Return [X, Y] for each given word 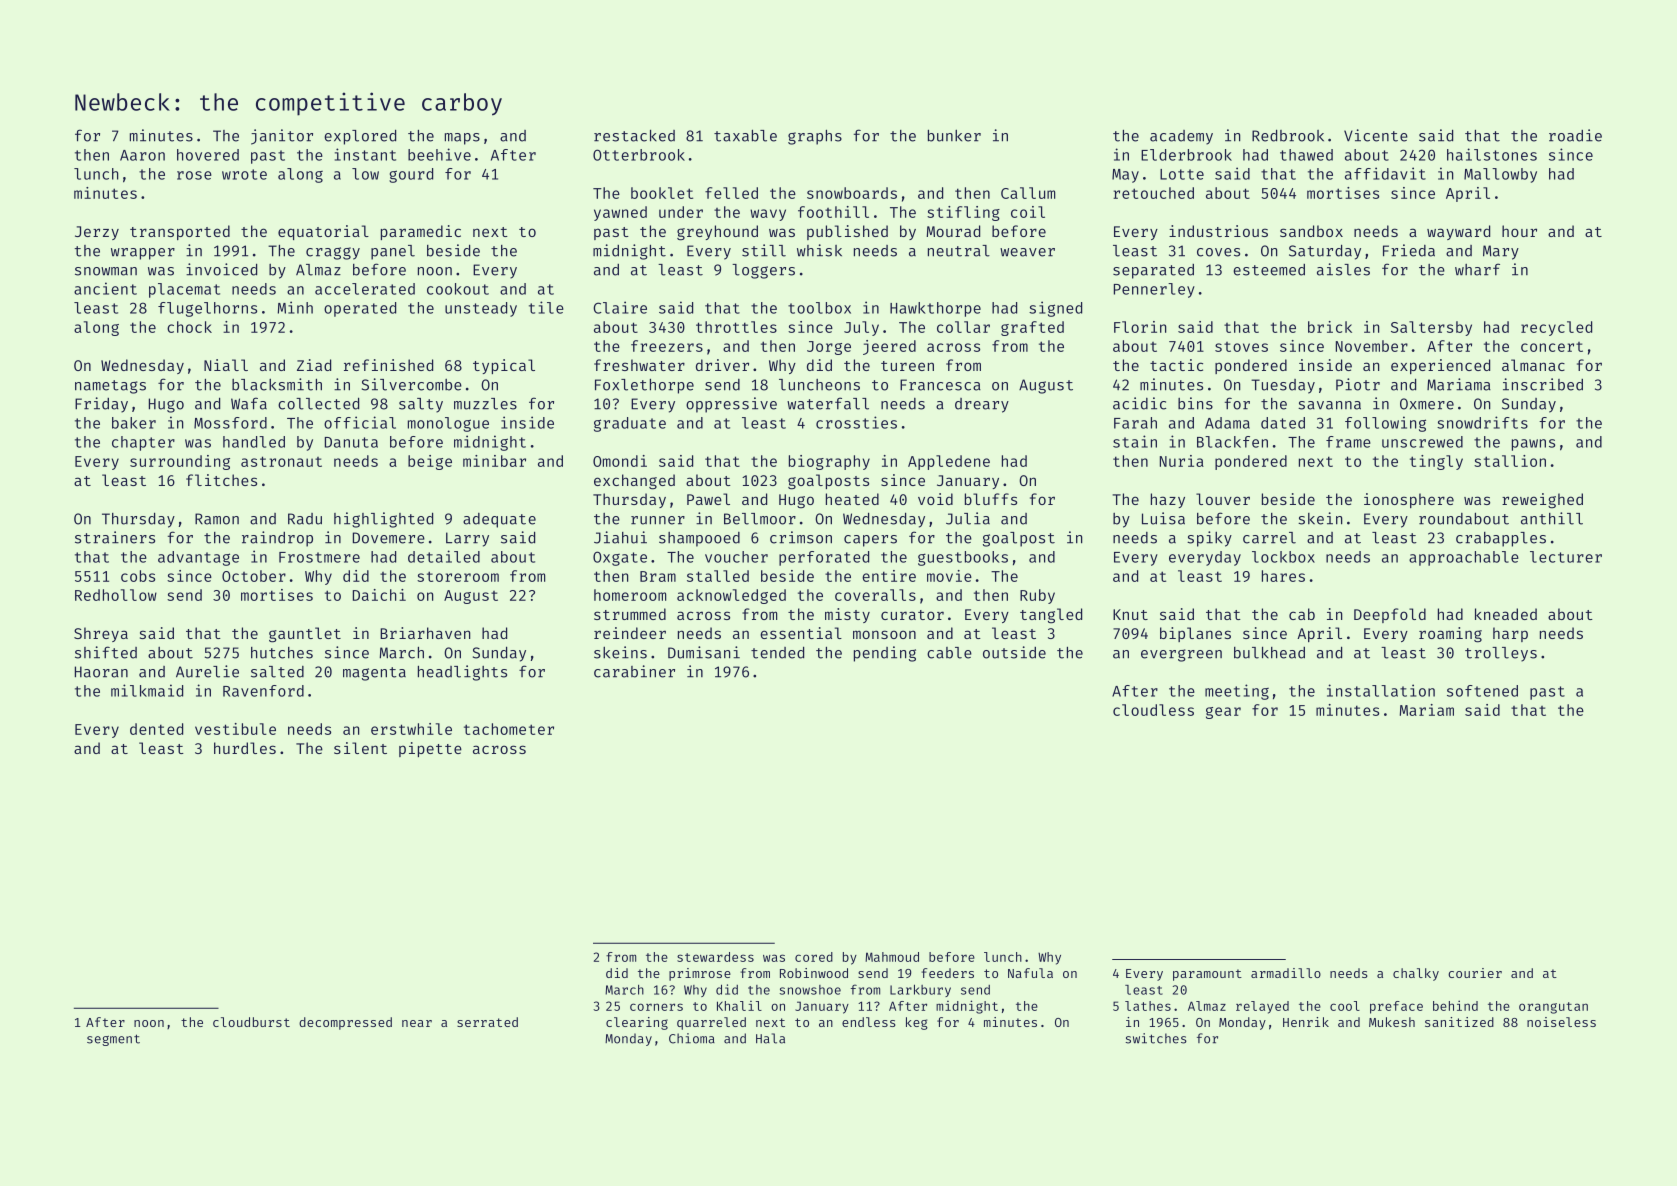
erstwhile [411, 729]
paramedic [421, 232]
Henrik [1306, 1022]
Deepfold [1390, 615]
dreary [982, 405]
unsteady [481, 309]
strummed [630, 614]
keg [917, 1023]
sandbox [1311, 231]
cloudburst [251, 1022]
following [1385, 424]
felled [731, 193]
